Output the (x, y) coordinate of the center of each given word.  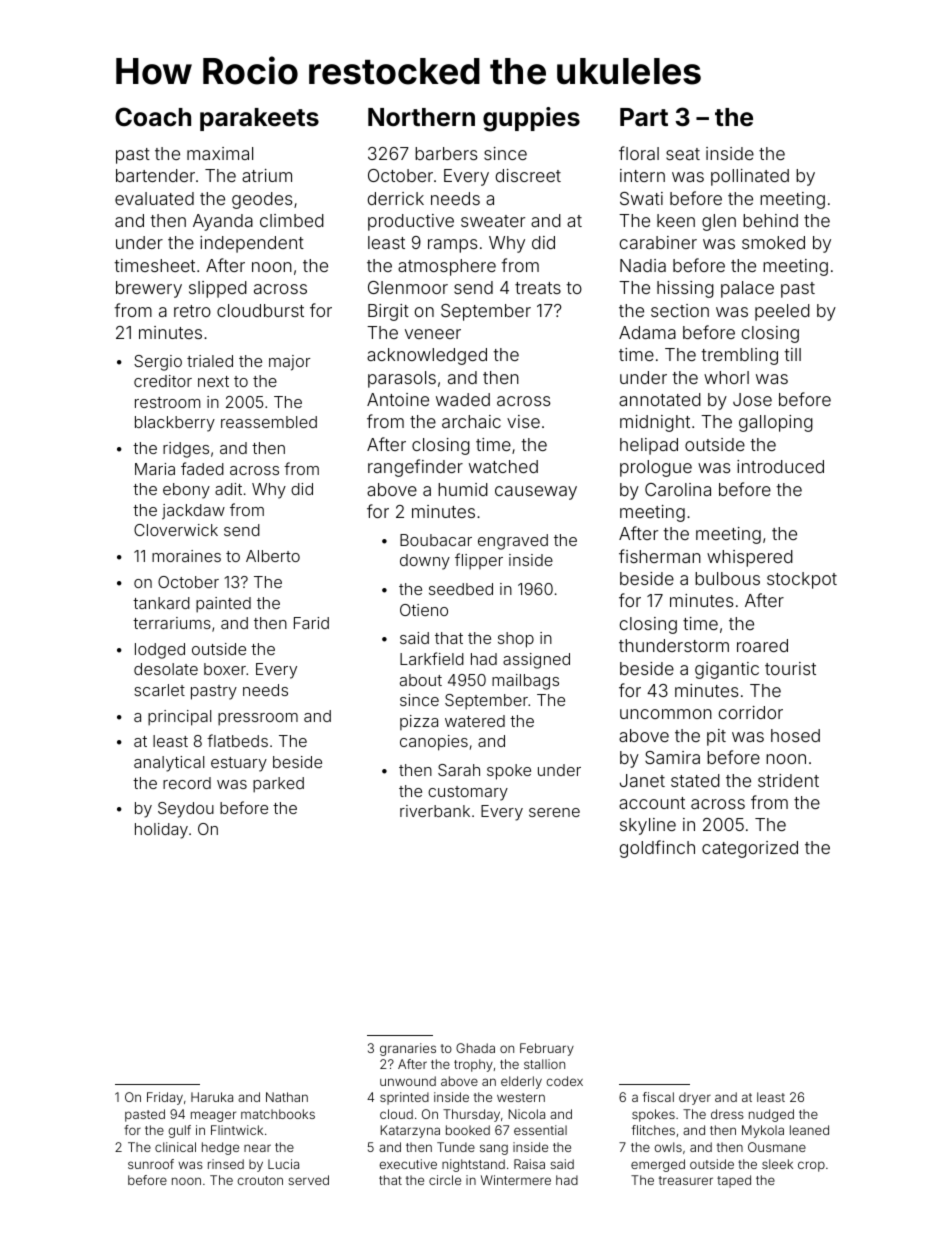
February (547, 1049)
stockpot (802, 580)
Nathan (287, 1097)
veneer (433, 334)
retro (192, 311)
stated (695, 780)
